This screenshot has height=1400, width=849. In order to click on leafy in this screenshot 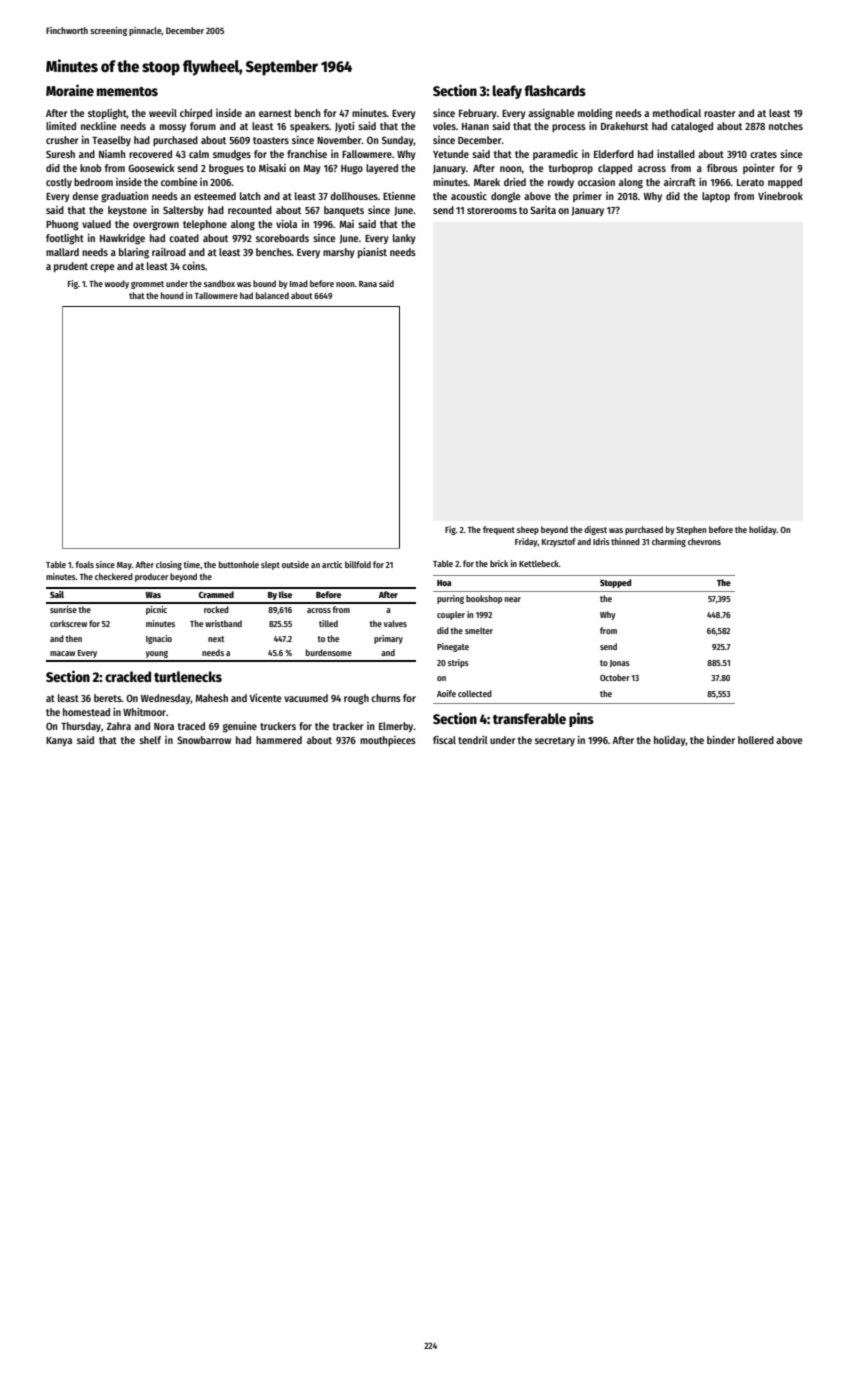, I will do `click(507, 92)`.
